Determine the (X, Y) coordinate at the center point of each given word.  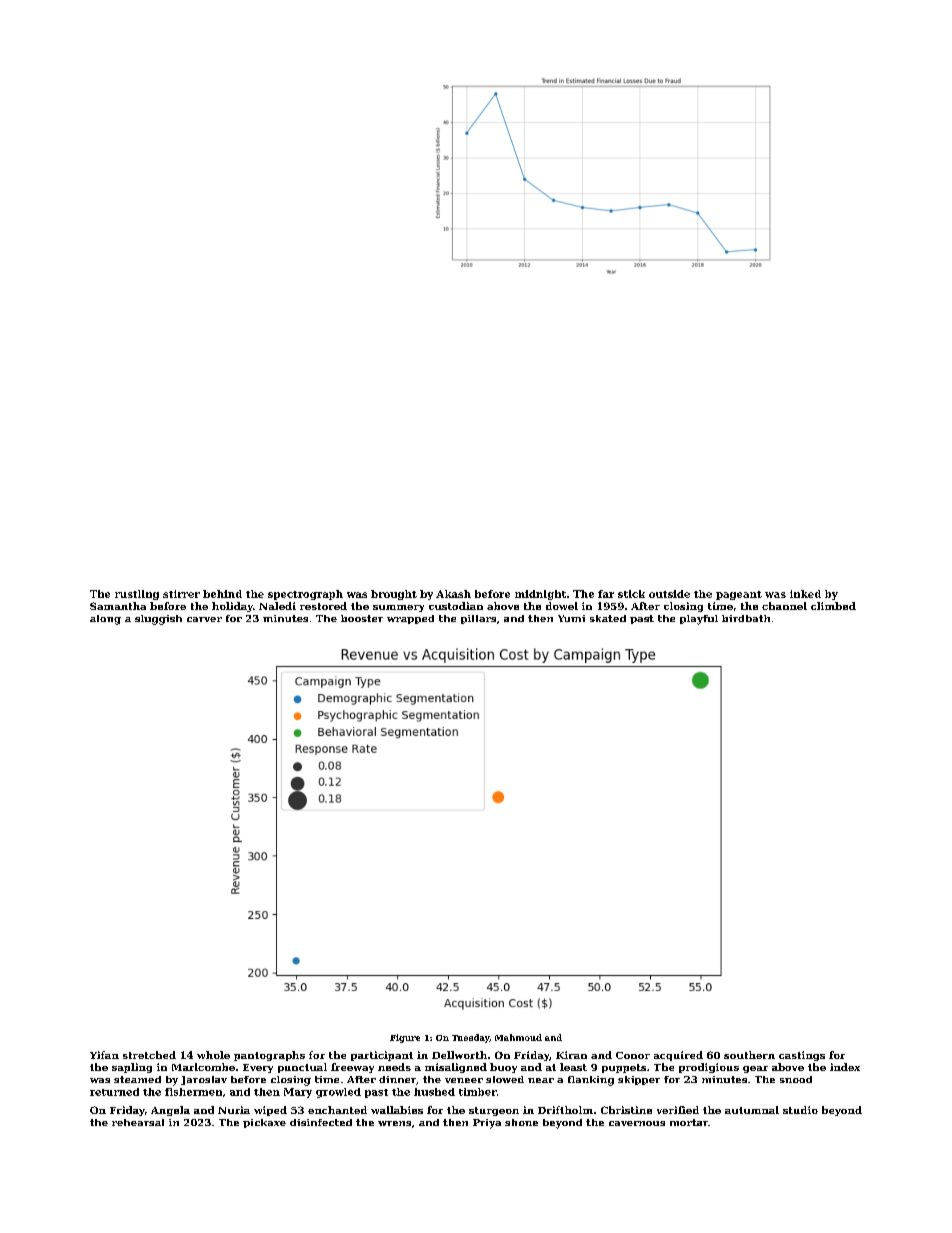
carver (204, 619)
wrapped (410, 619)
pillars (478, 619)
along (105, 620)
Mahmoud (518, 1037)
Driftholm (565, 1110)
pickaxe (264, 1123)
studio (800, 1110)
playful (699, 620)
